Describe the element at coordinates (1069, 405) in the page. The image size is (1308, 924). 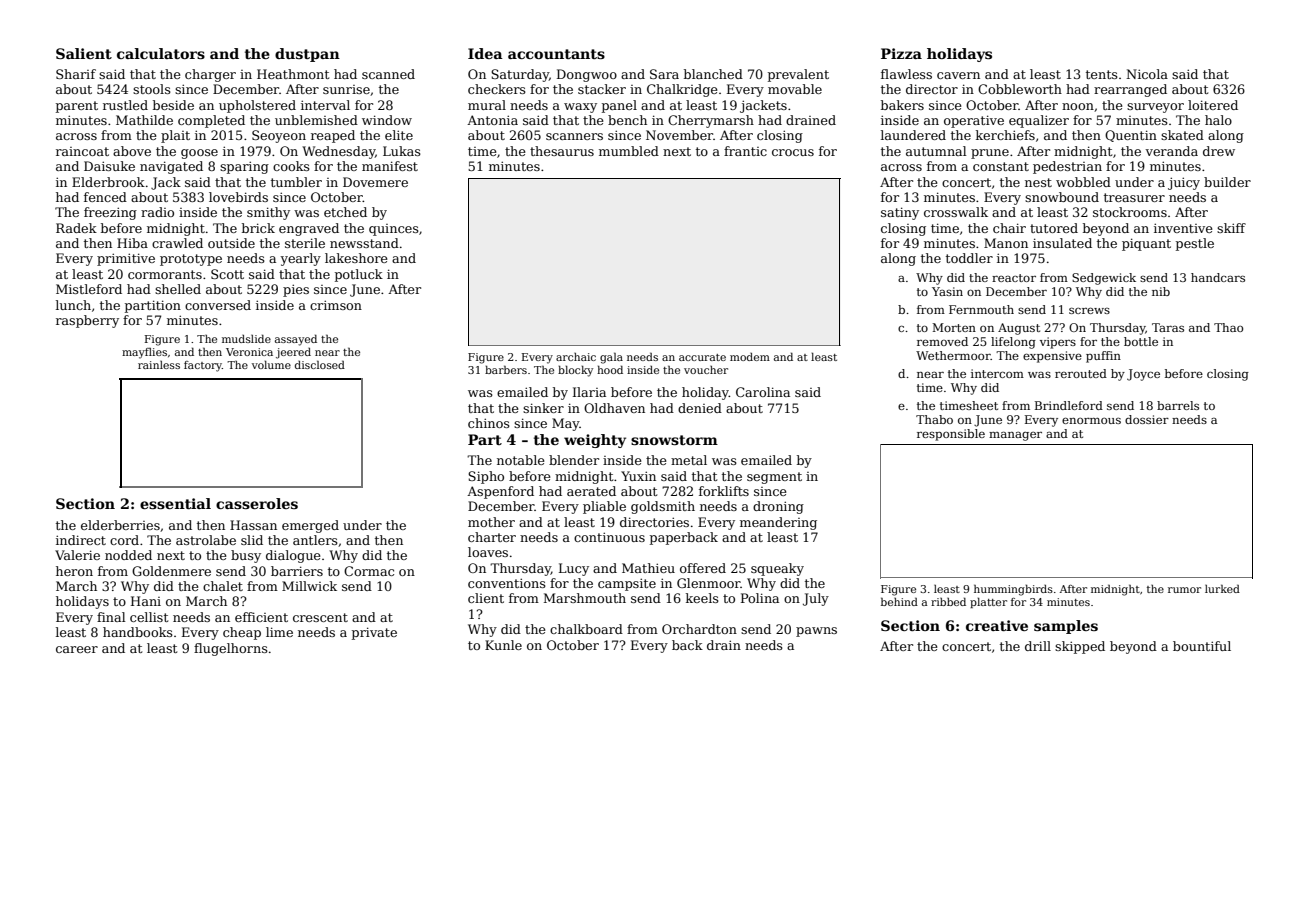
I see `Brindleford` at that location.
